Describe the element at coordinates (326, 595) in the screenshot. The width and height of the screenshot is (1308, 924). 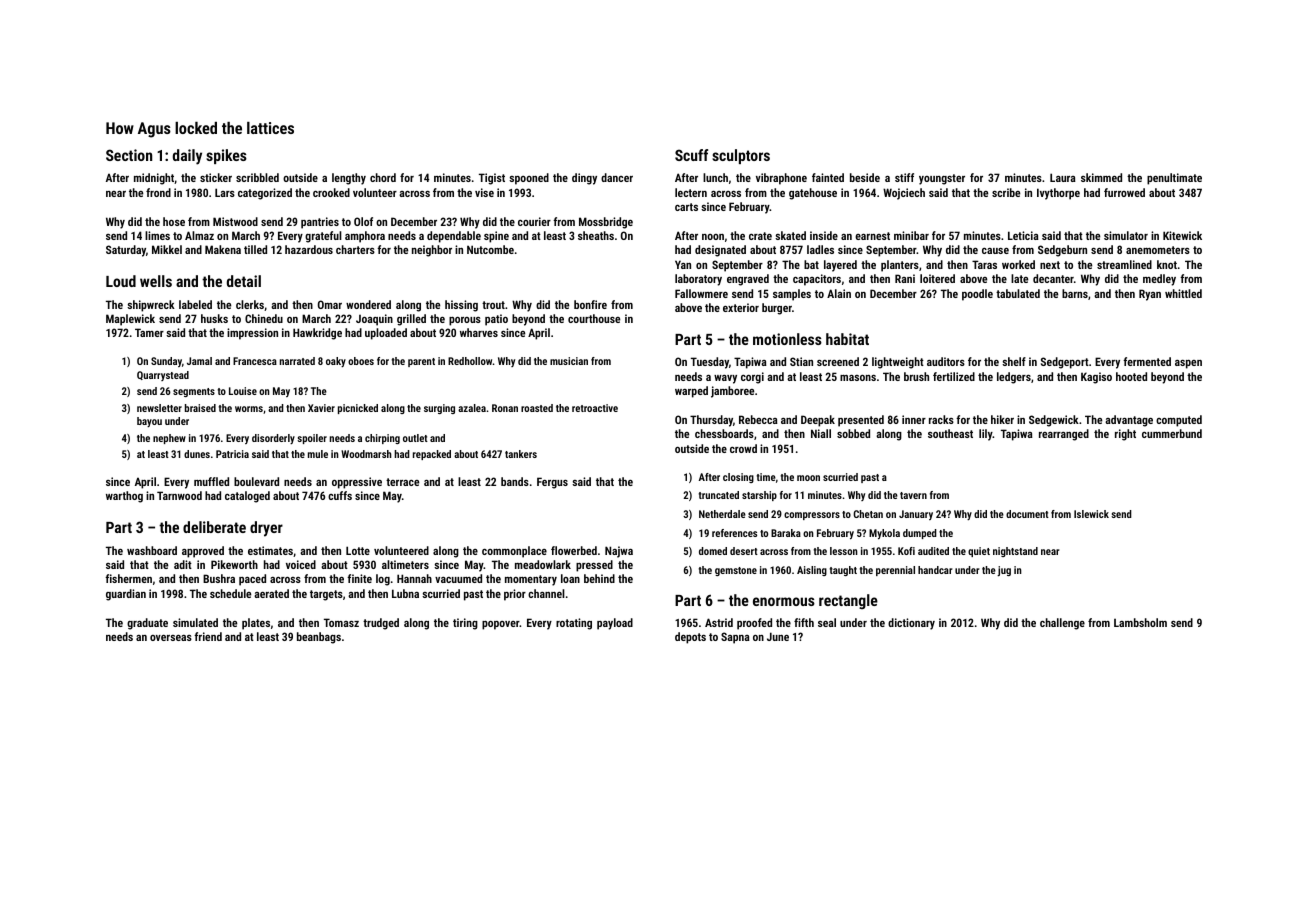
I see `targets` at that location.
